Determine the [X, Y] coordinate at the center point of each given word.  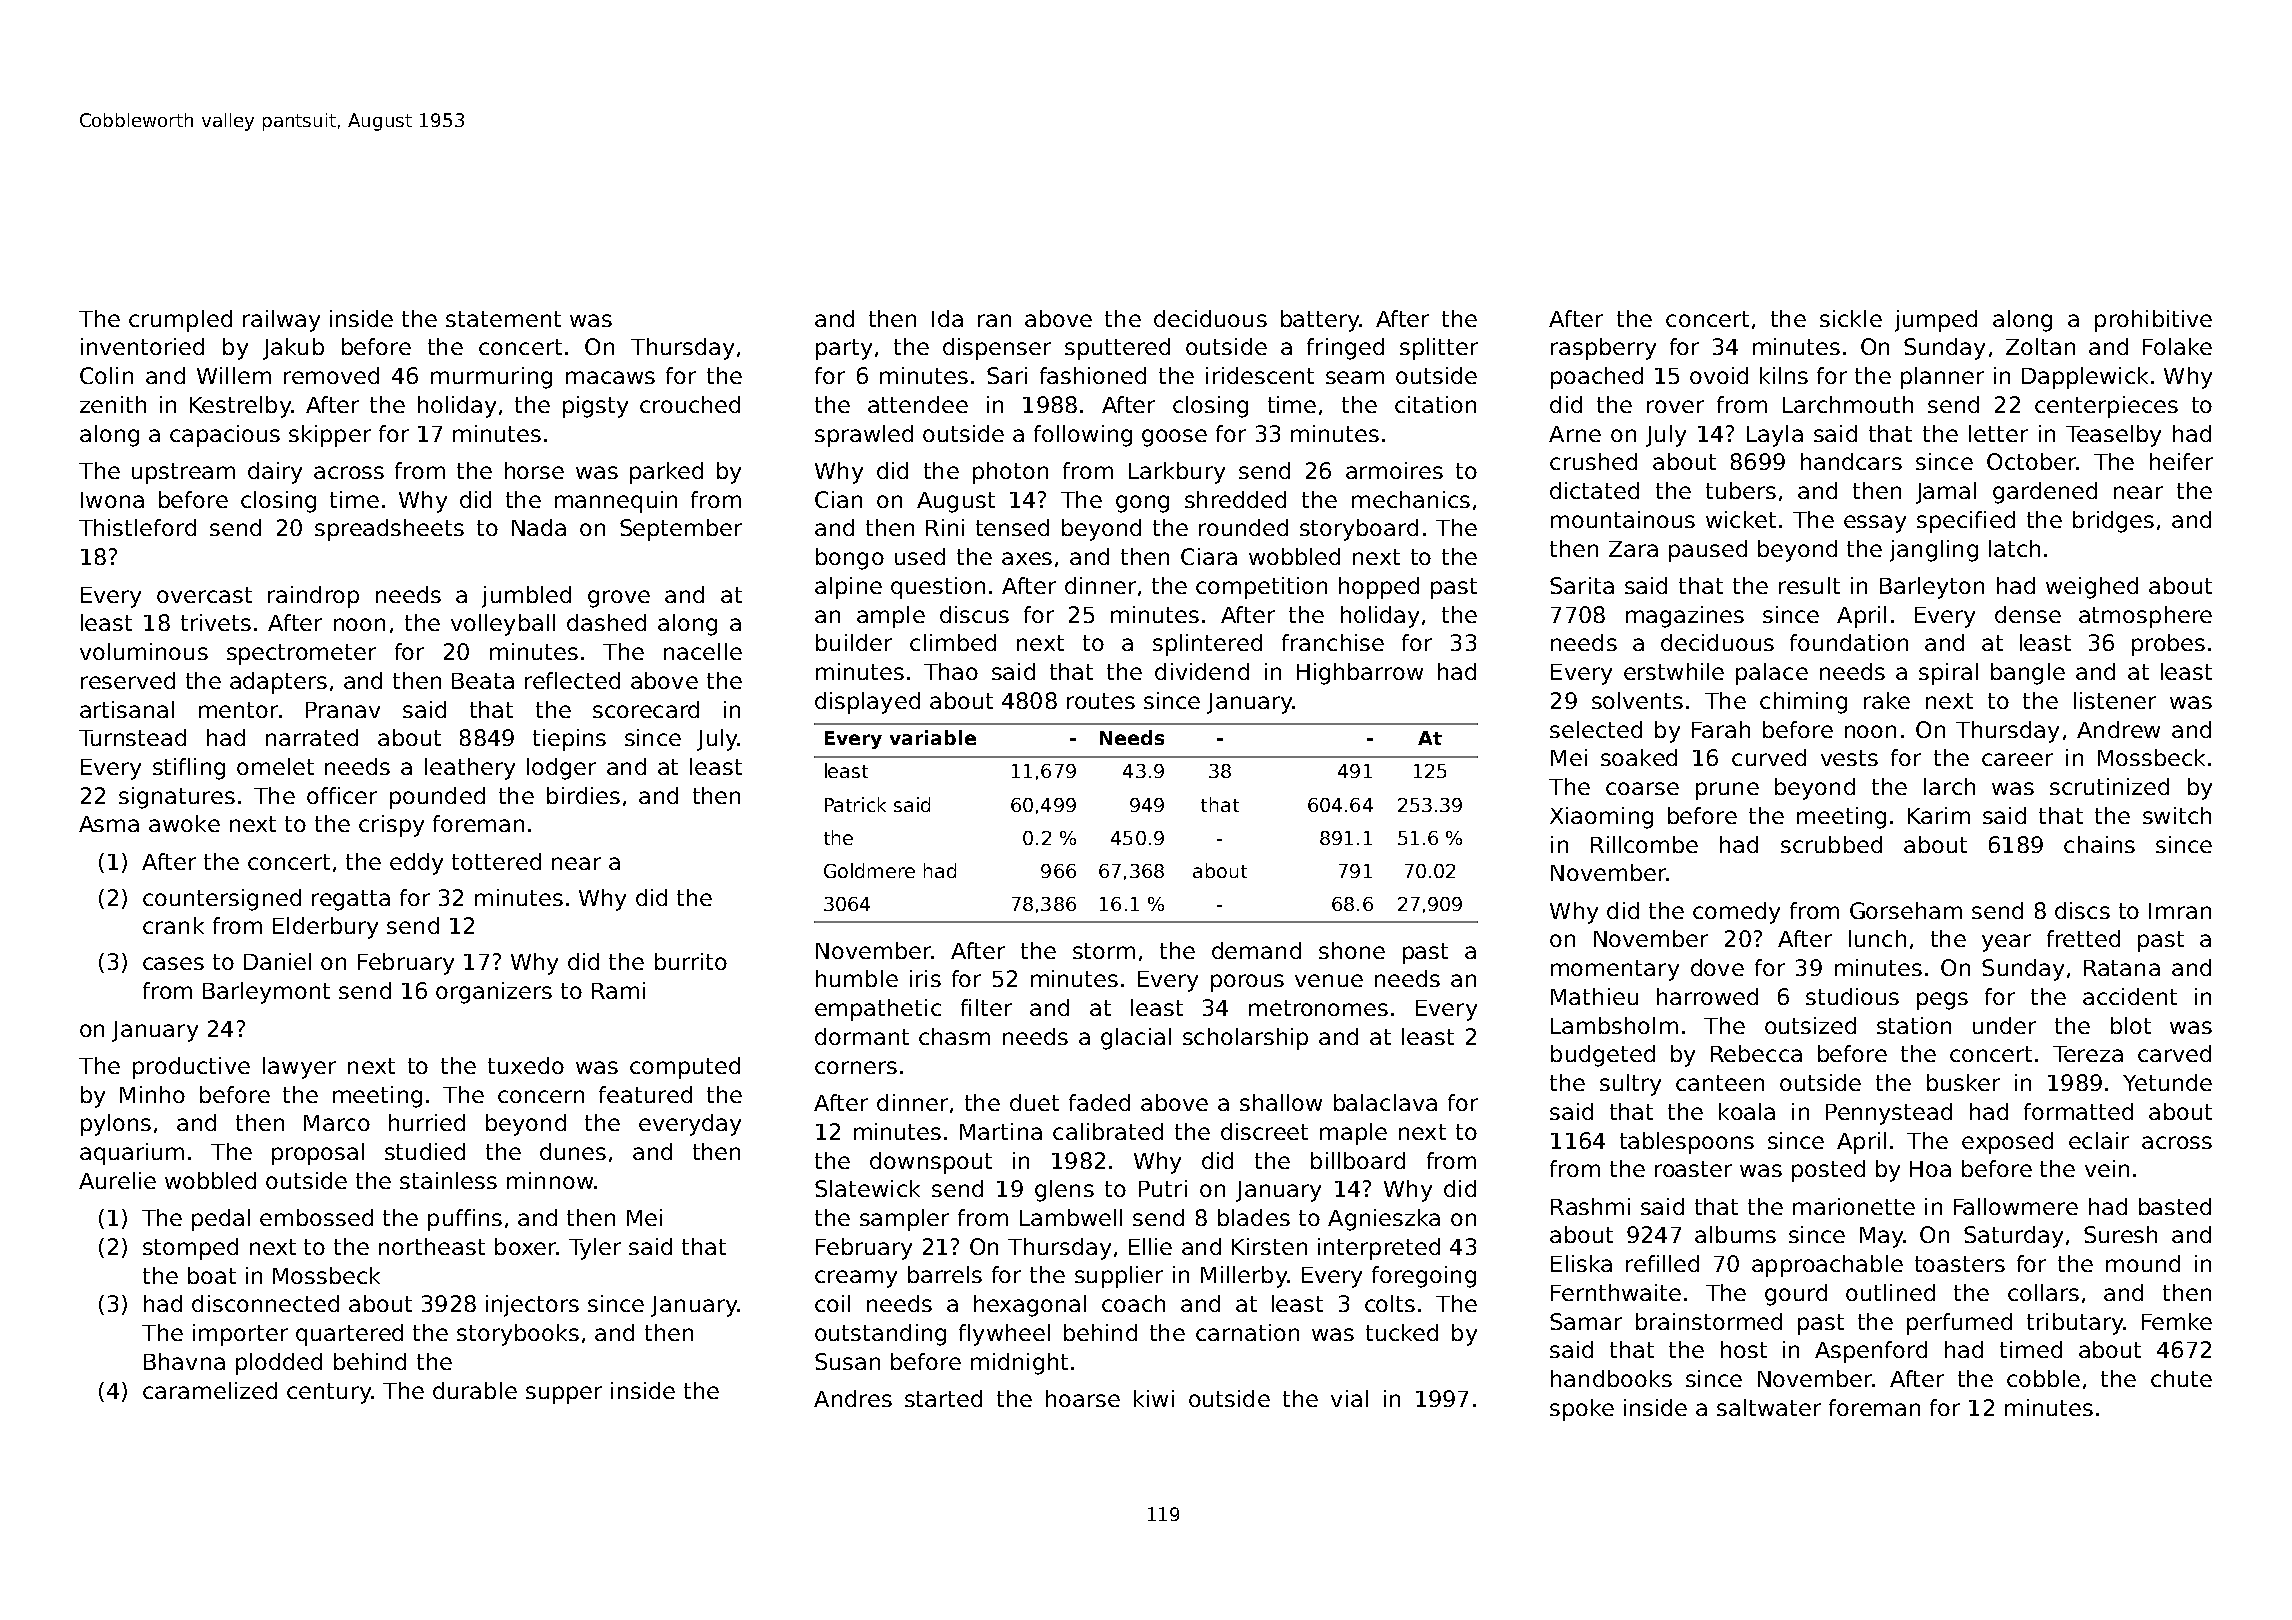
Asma [109, 824]
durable [475, 1390]
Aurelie [117, 1180]
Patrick [855, 804]
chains [2099, 844]
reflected [572, 680]
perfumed [1959, 1324]
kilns [1784, 375]
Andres [853, 1398]
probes [2168, 645]
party [844, 349]
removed [331, 375]
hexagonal [1030, 1306]
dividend [1202, 671]
